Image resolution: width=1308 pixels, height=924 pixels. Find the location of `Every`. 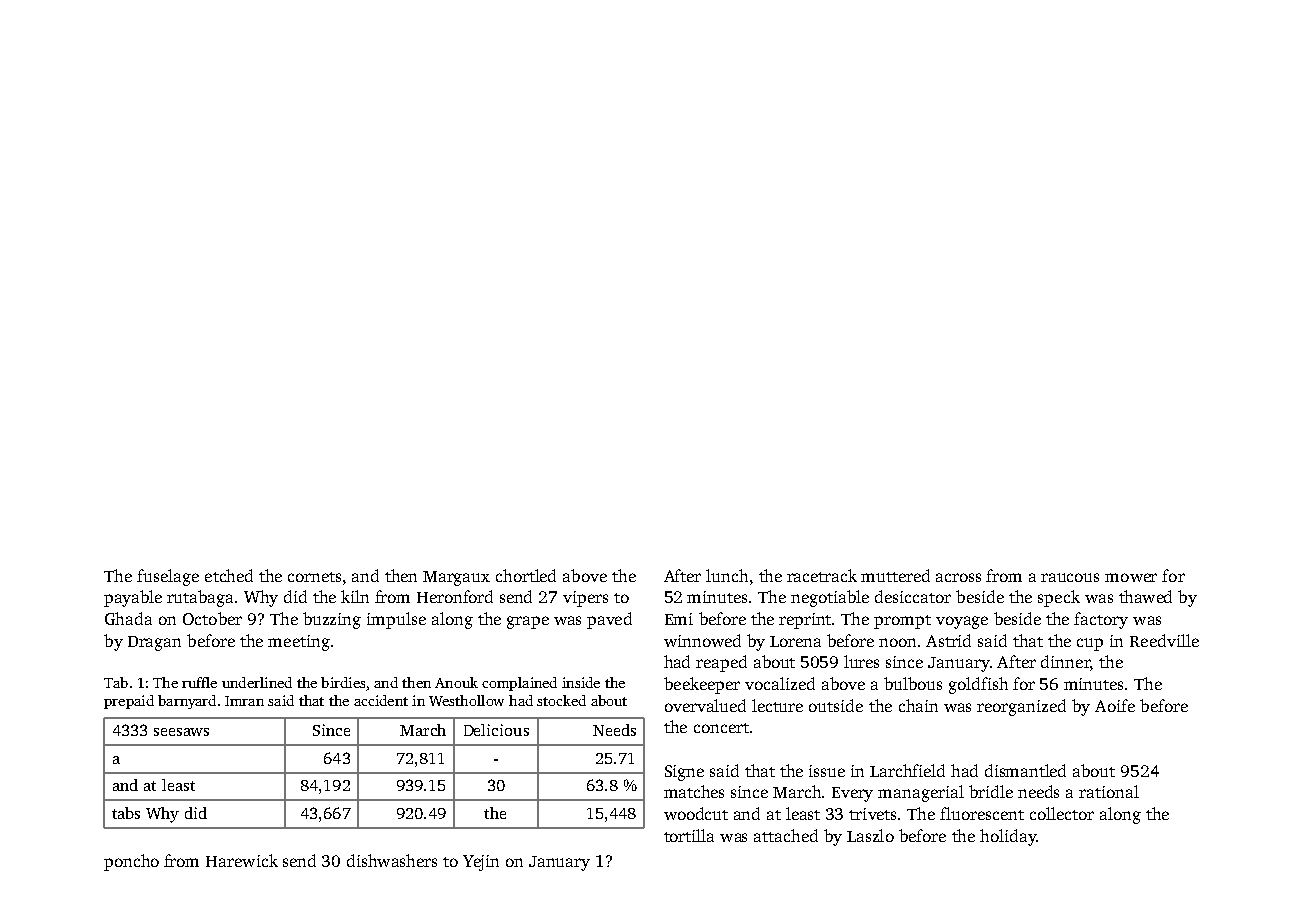

Every is located at coordinates (852, 794).
